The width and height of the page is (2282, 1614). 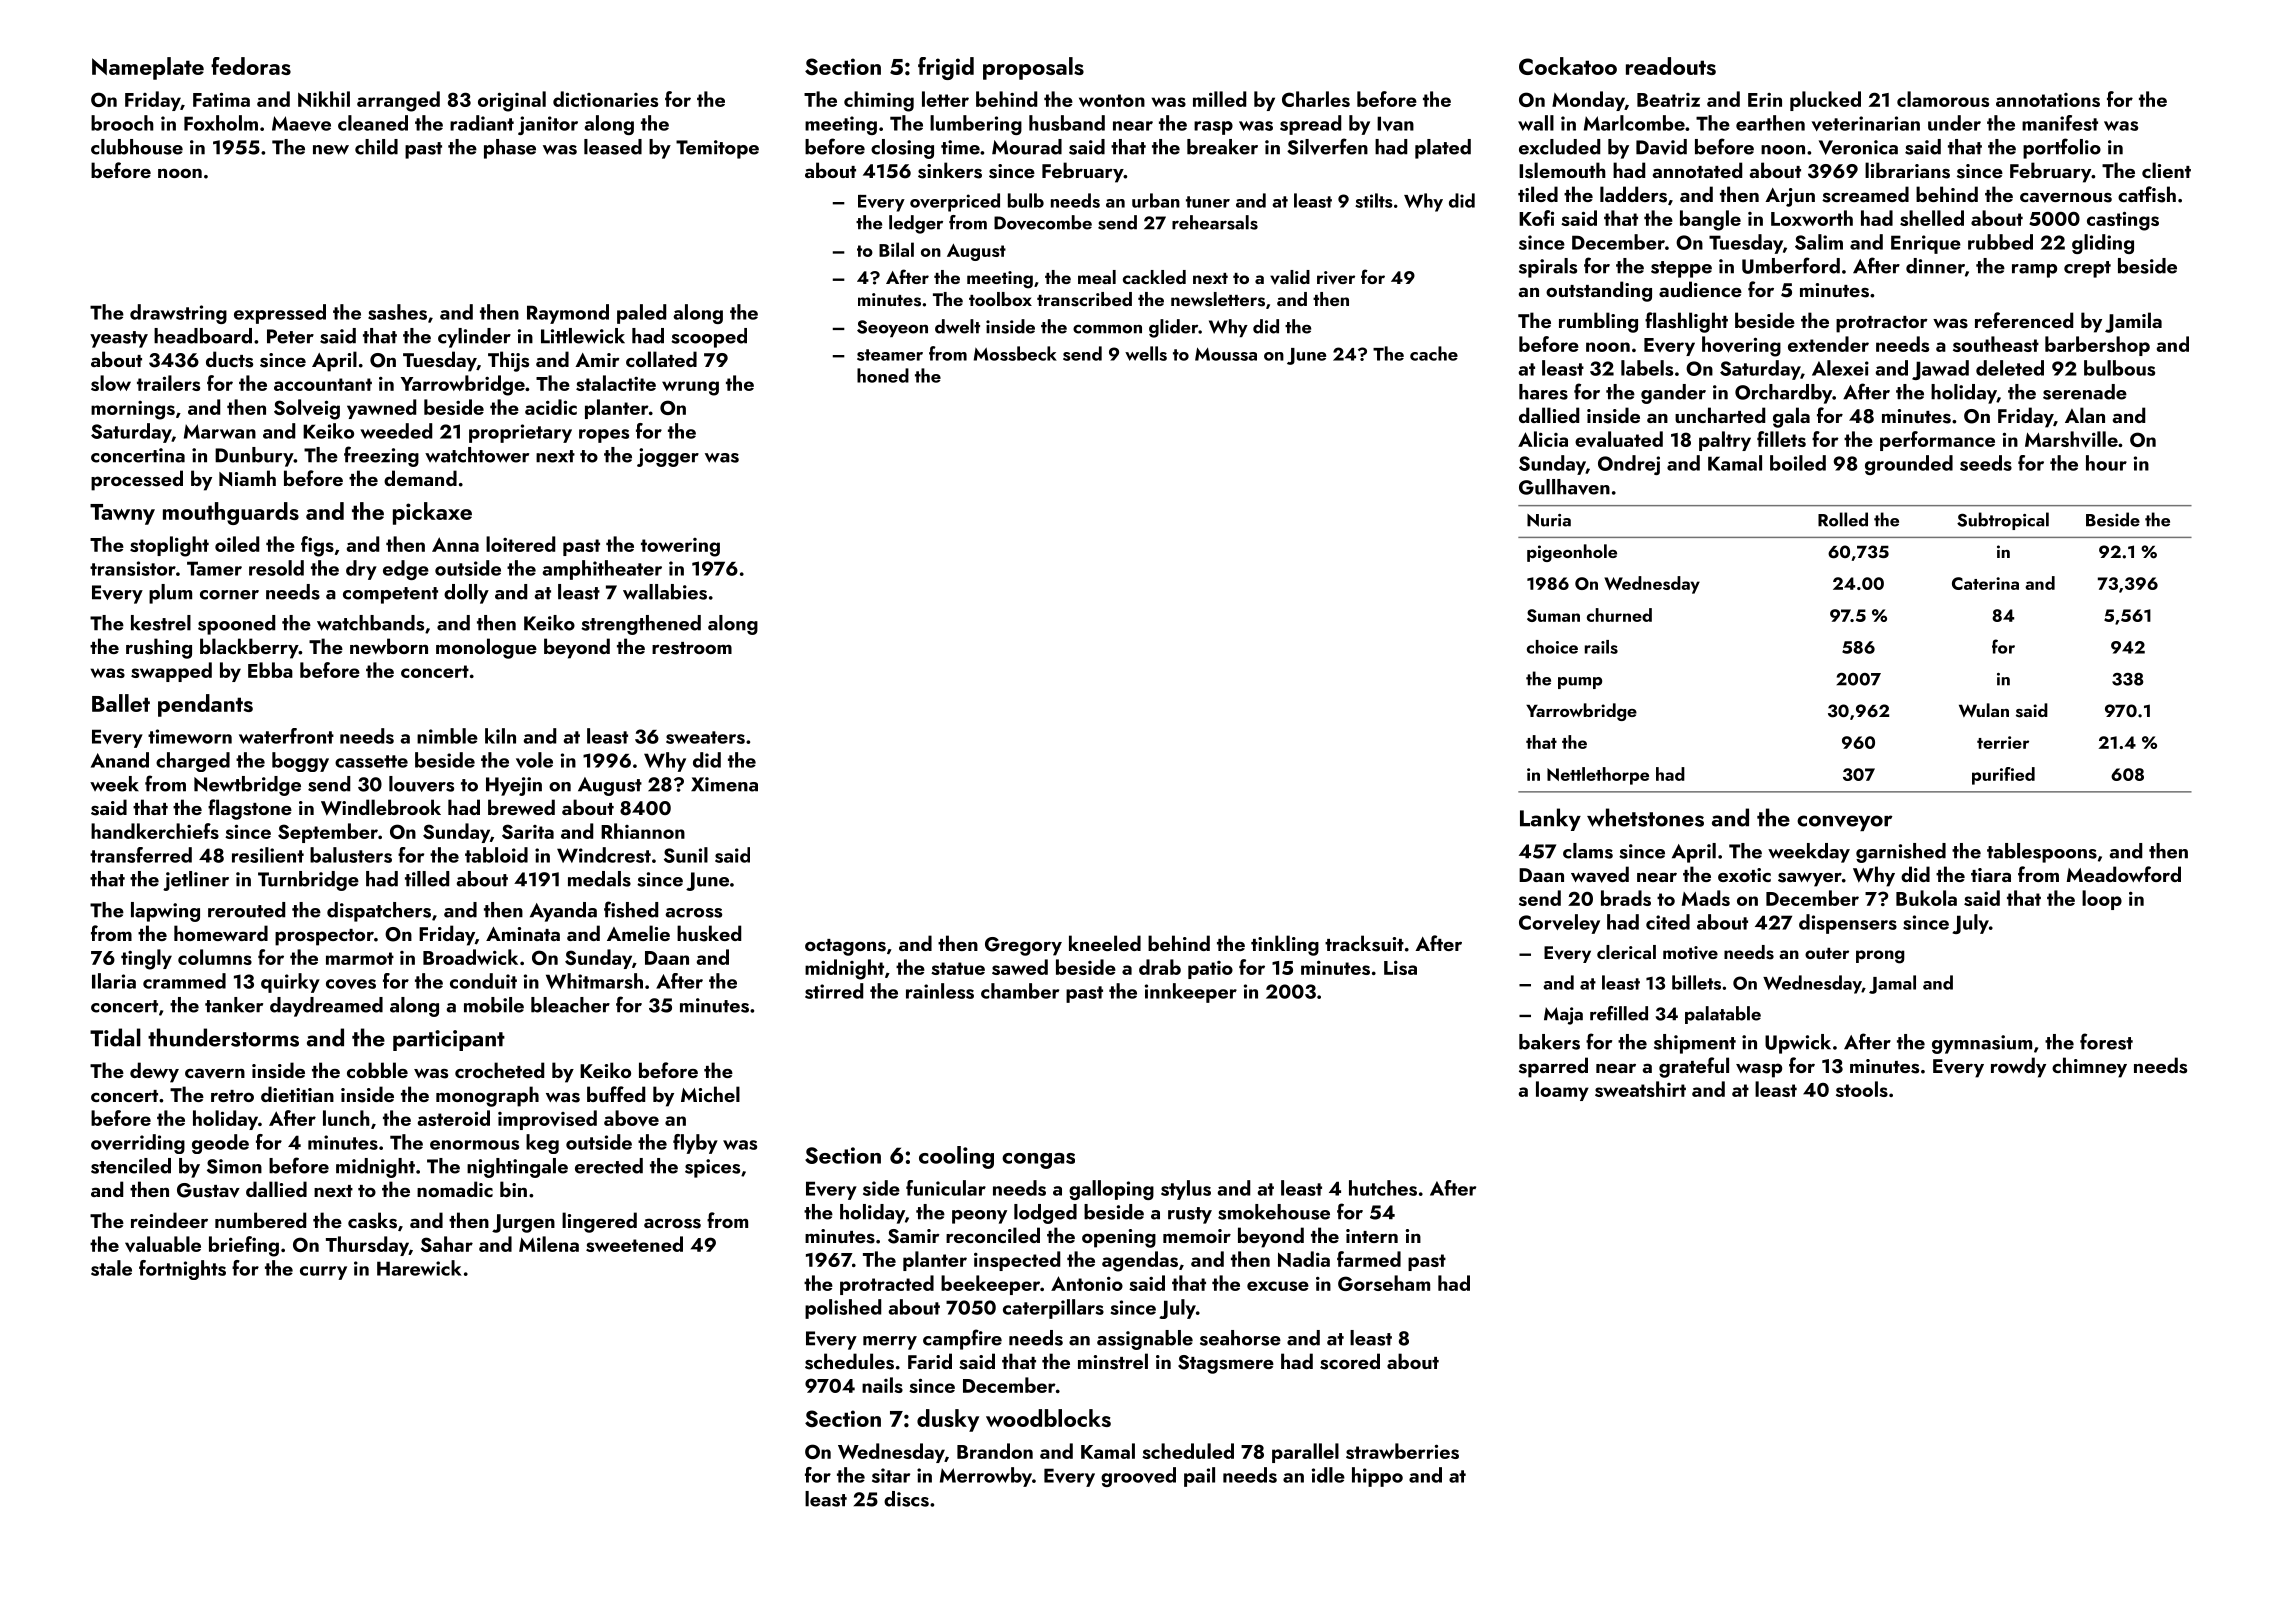 I want to click on churned, so click(x=1619, y=615).
